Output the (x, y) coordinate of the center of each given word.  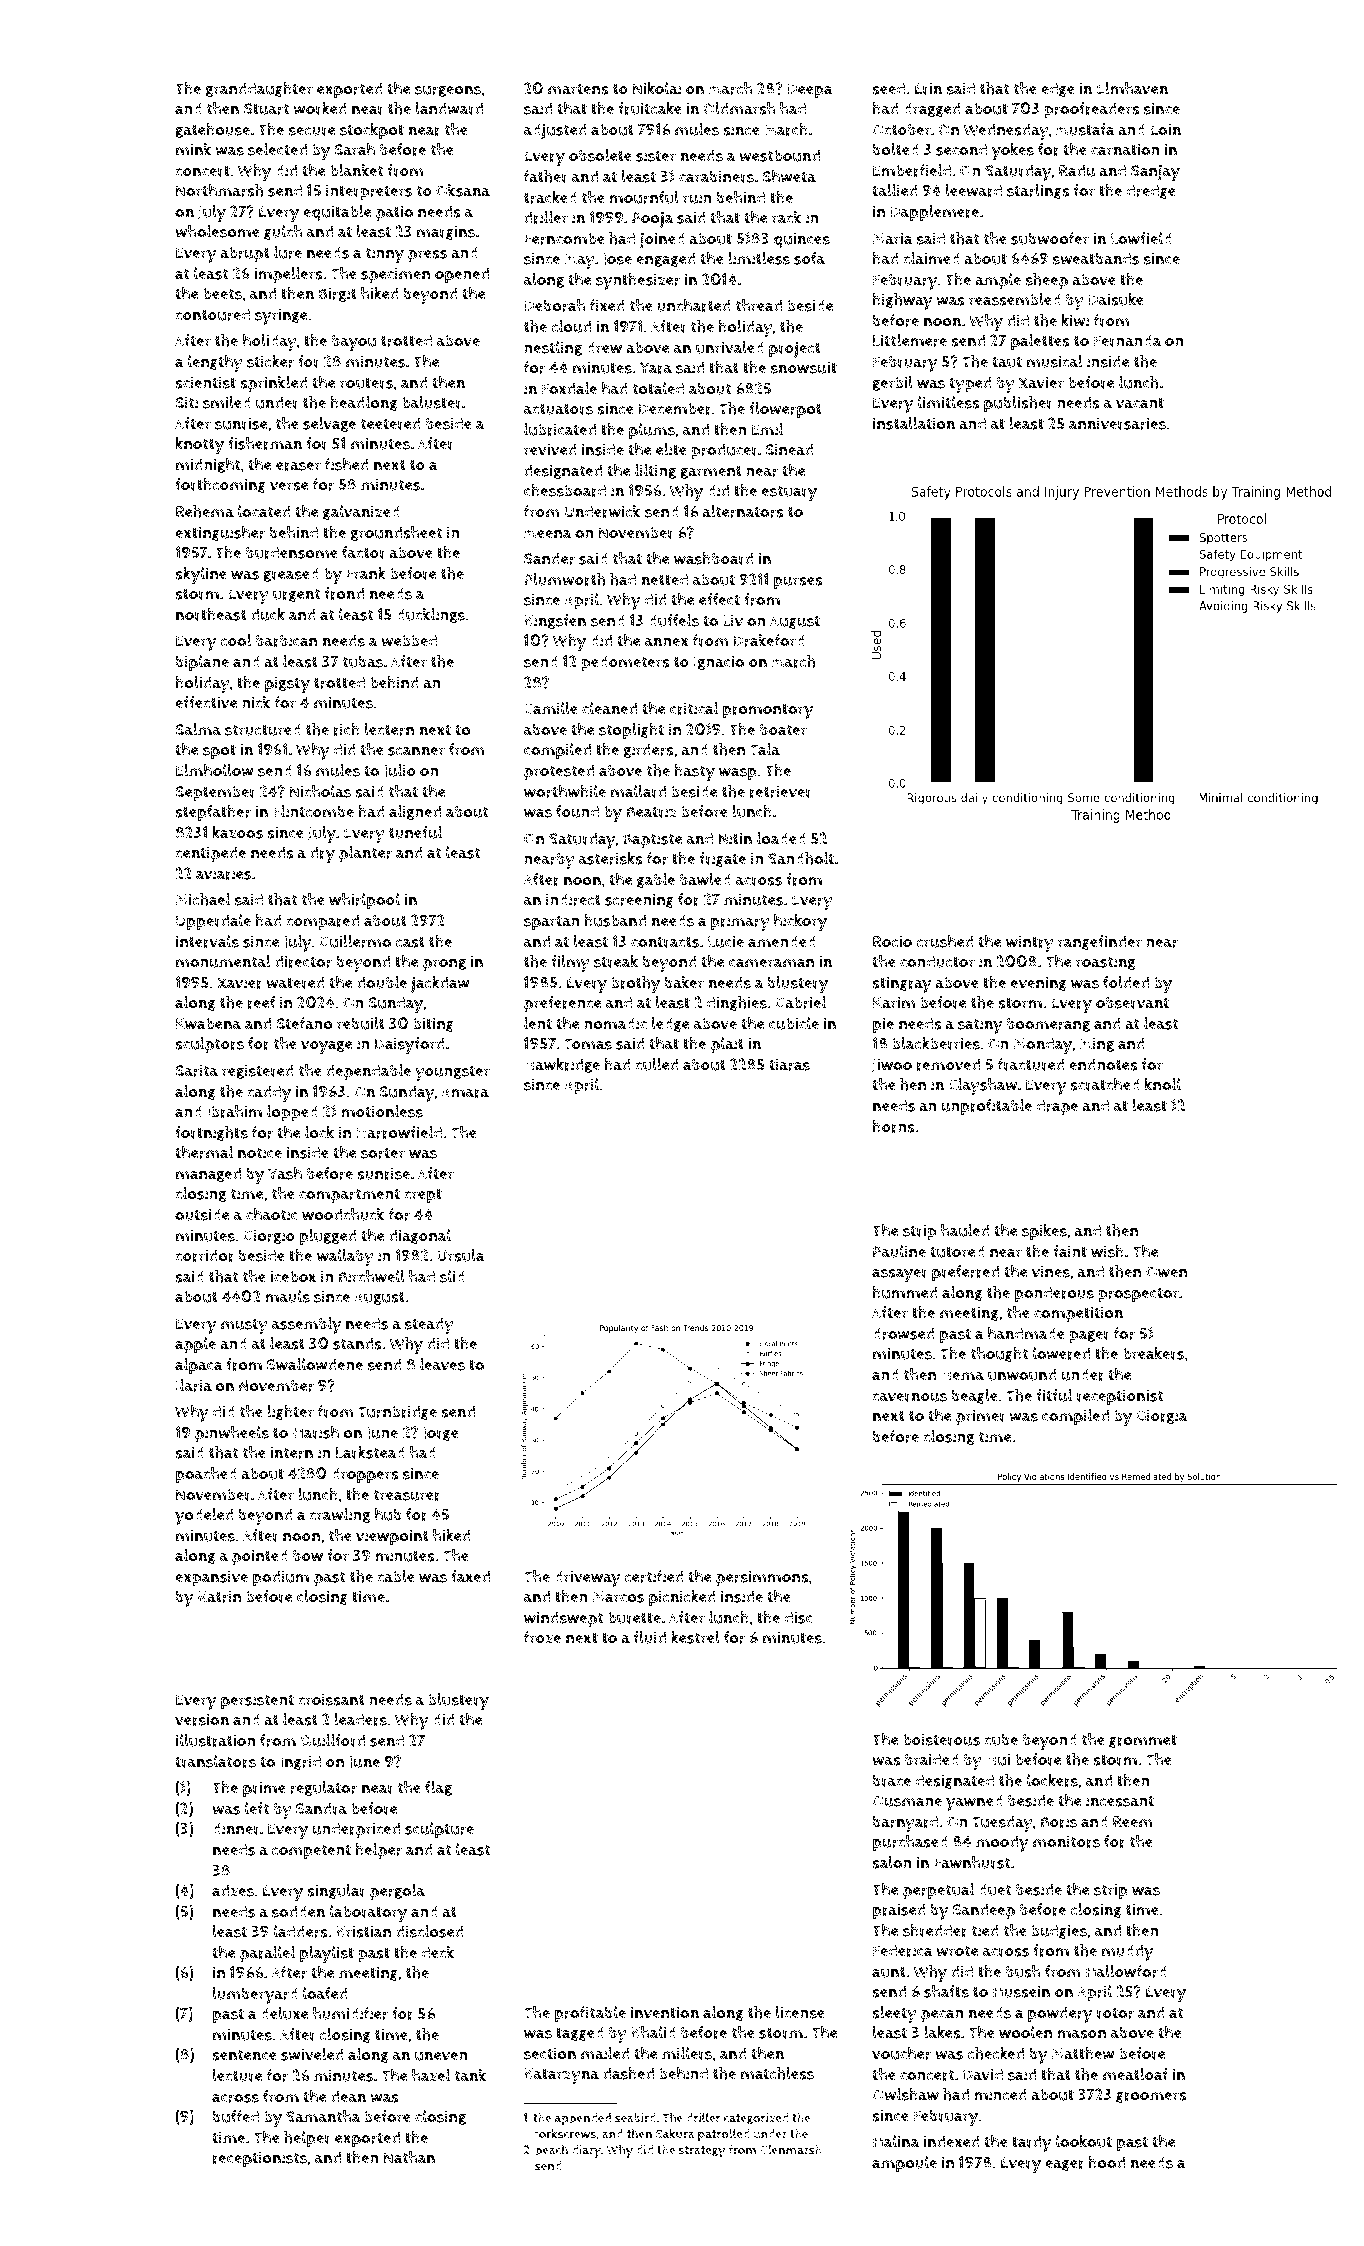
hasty (694, 772)
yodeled (204, 1516)
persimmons (762, 1578)
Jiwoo (892, 1065)
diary (586, 2151)
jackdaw (440, 984)
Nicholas (320, 791)
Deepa (810, 91)
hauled (965, 1230)
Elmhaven (1132, 88)
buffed (236, 2116)
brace (892, 1780)
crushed (945, 941)
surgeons (448, 91)
